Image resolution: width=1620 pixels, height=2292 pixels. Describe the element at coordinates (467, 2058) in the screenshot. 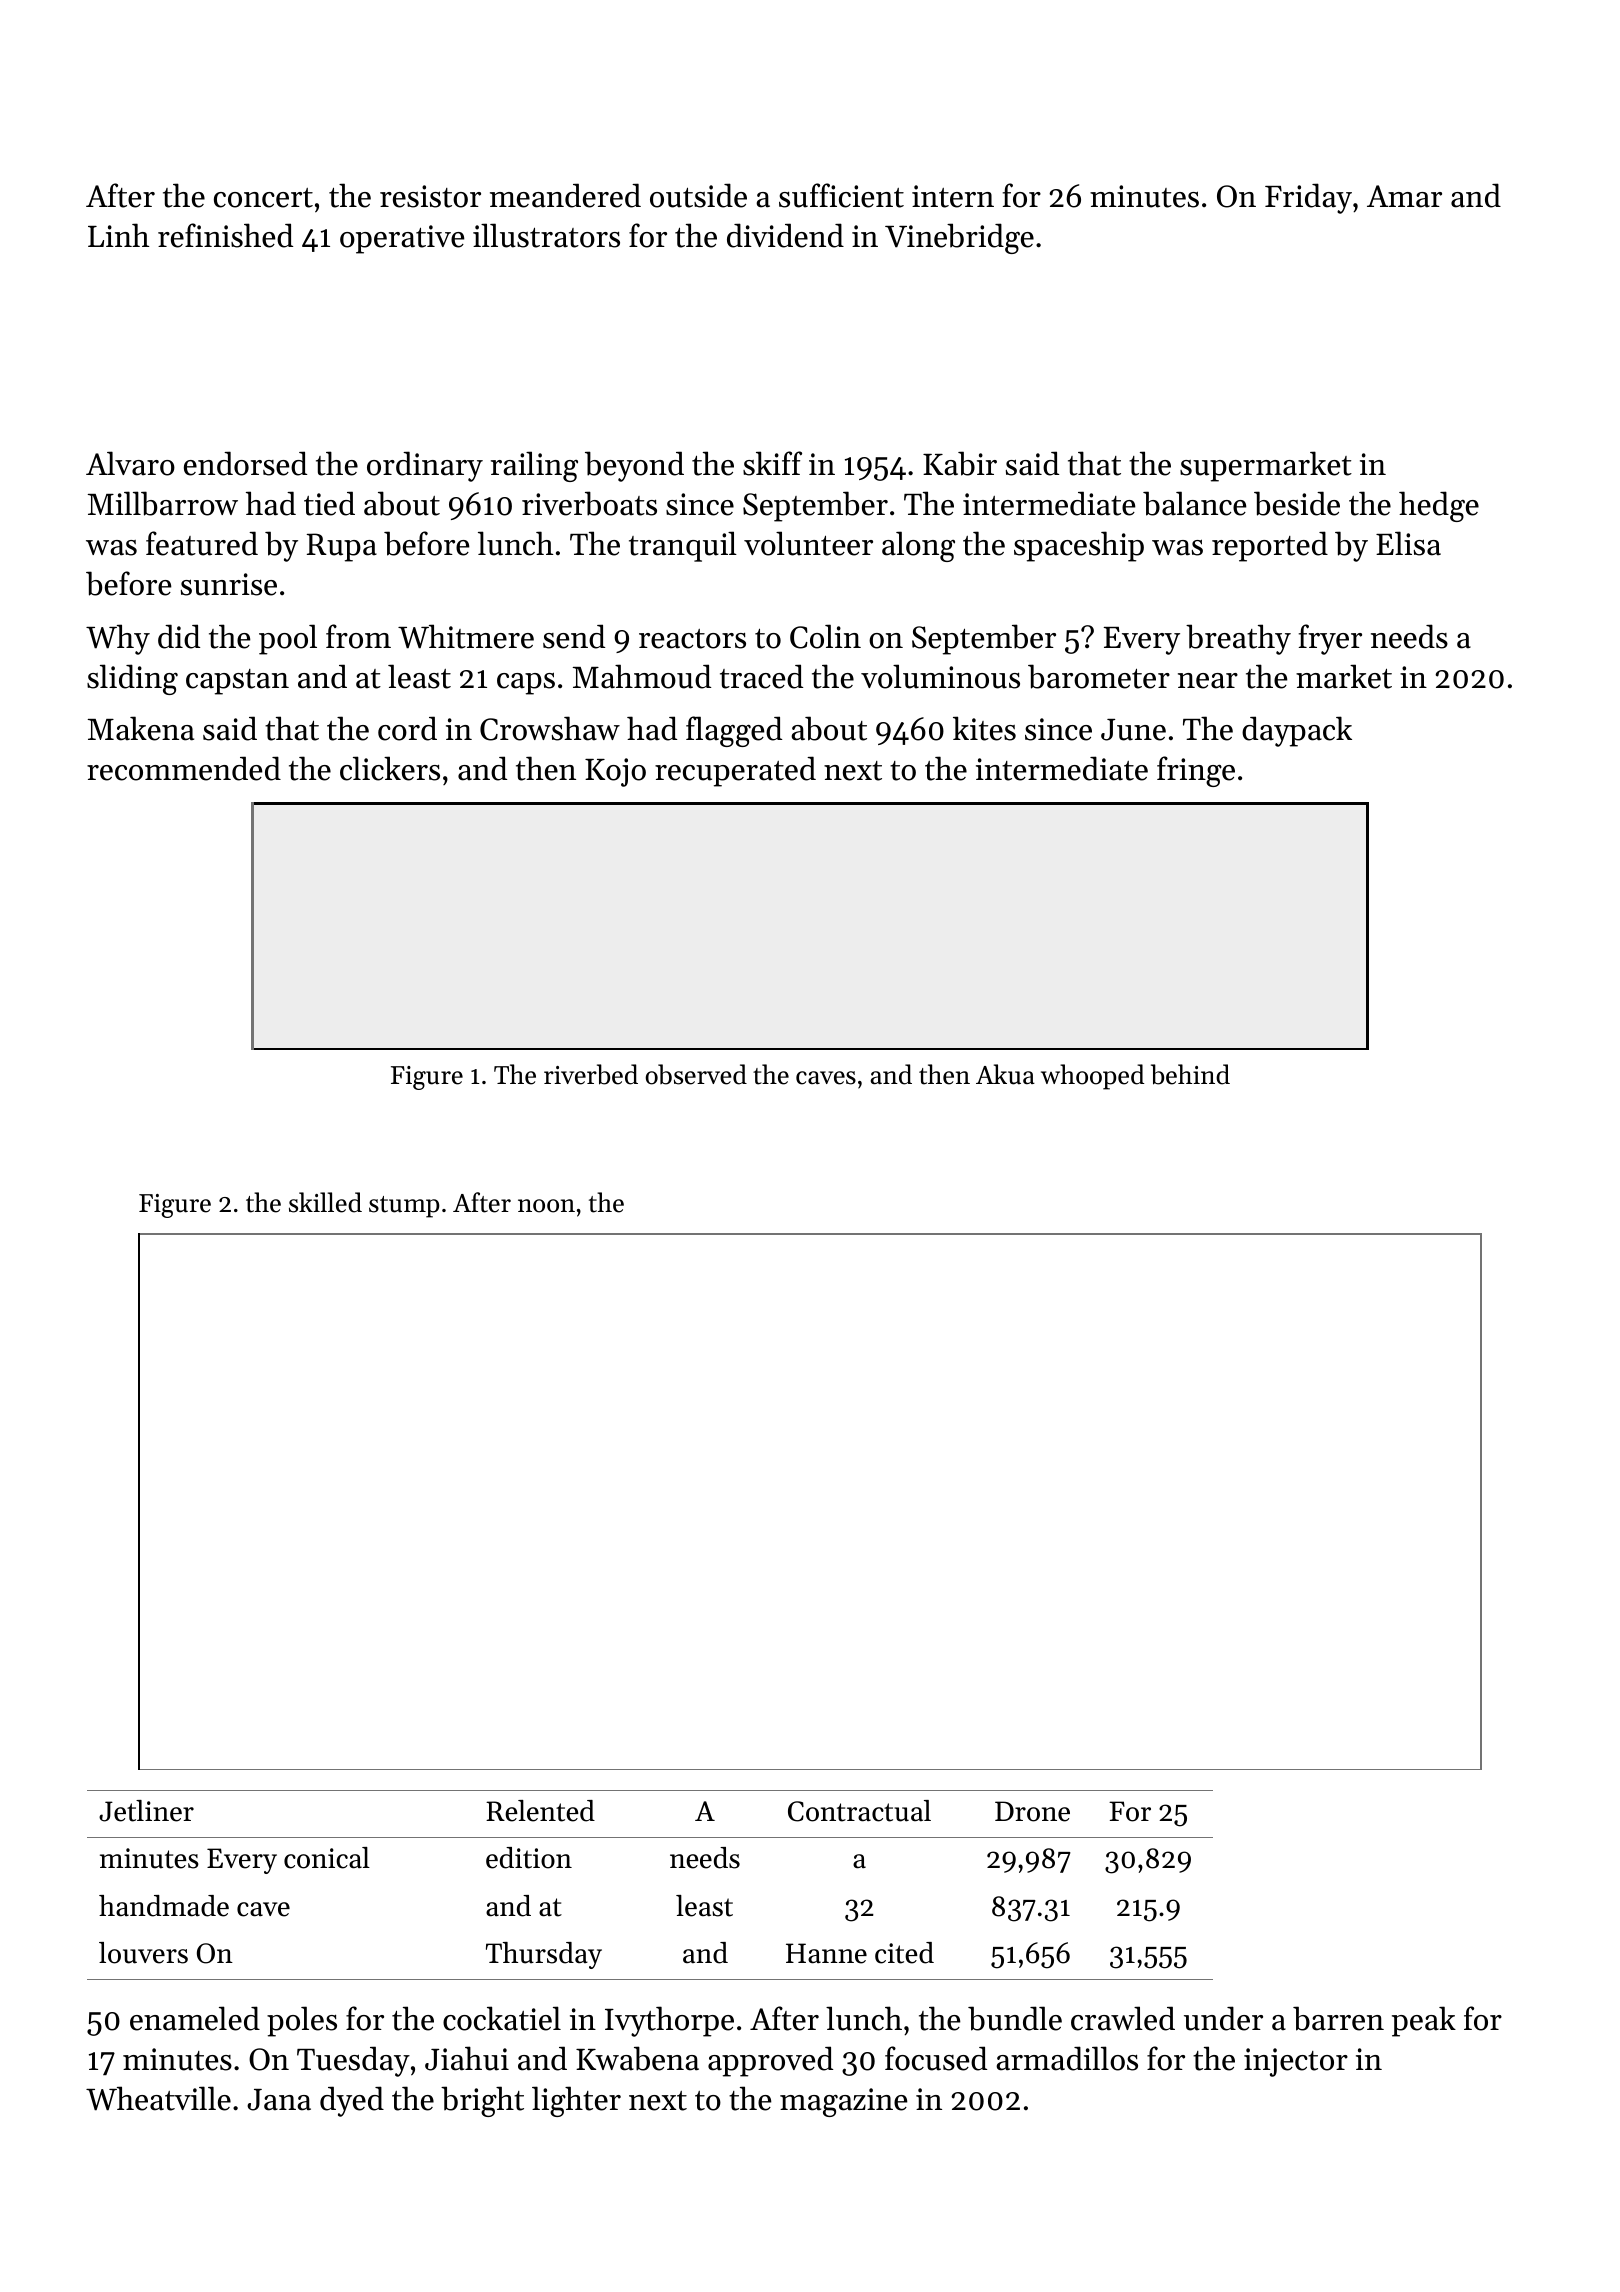

I see `Jiahui` at that location.
